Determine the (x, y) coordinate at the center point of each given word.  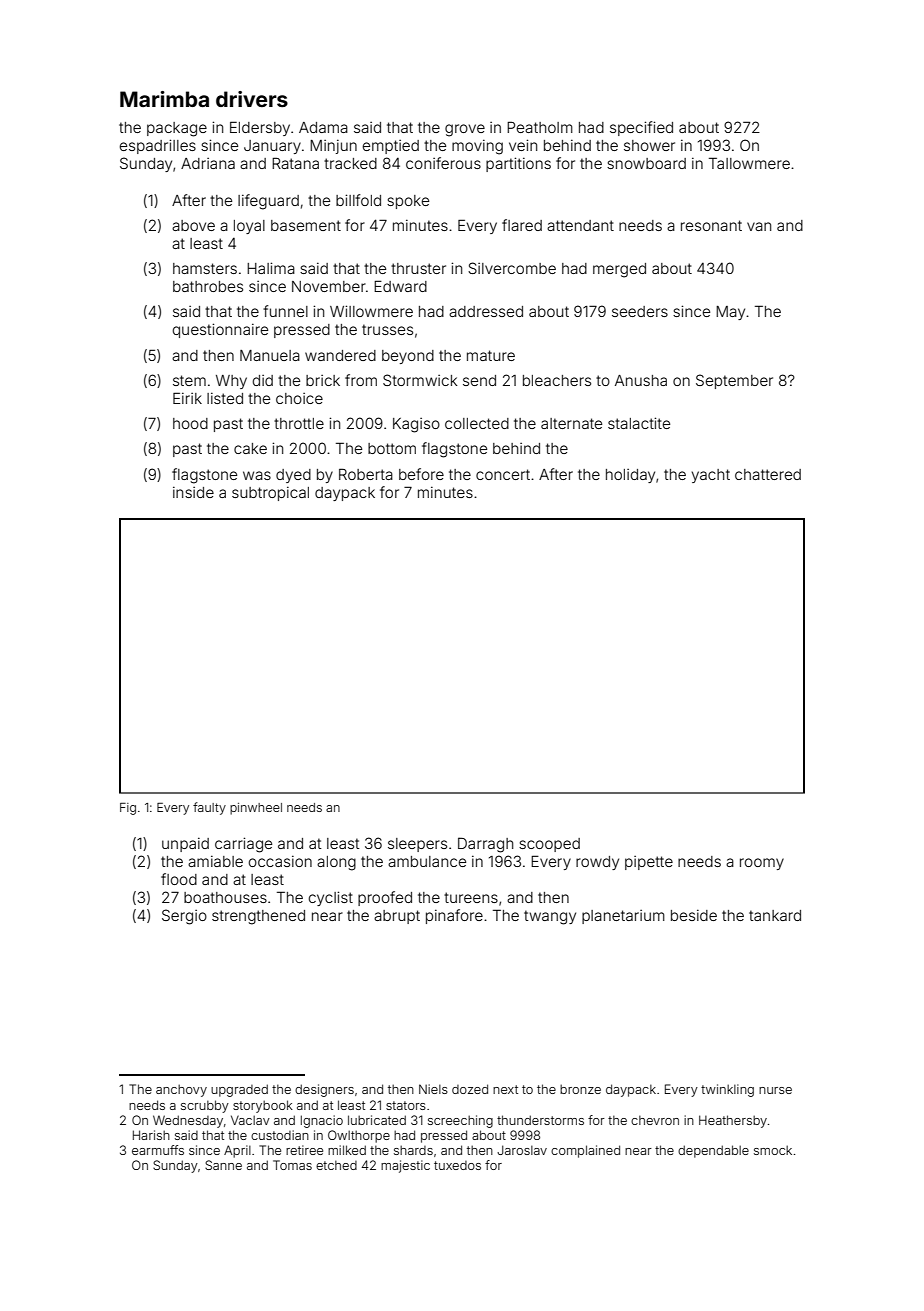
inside (193, 492)
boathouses (225, 897)
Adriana (208, 163)
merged (619, 270)
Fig (128, 809)
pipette (649, 863)
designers (324, 1090)
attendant (580, 225)
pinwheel (256, 809)
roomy (762, 864)
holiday (630, 476)
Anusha (641, 380)
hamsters (205, 268)
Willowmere (371, 311)
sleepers (417, 845)
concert (503, 474)
